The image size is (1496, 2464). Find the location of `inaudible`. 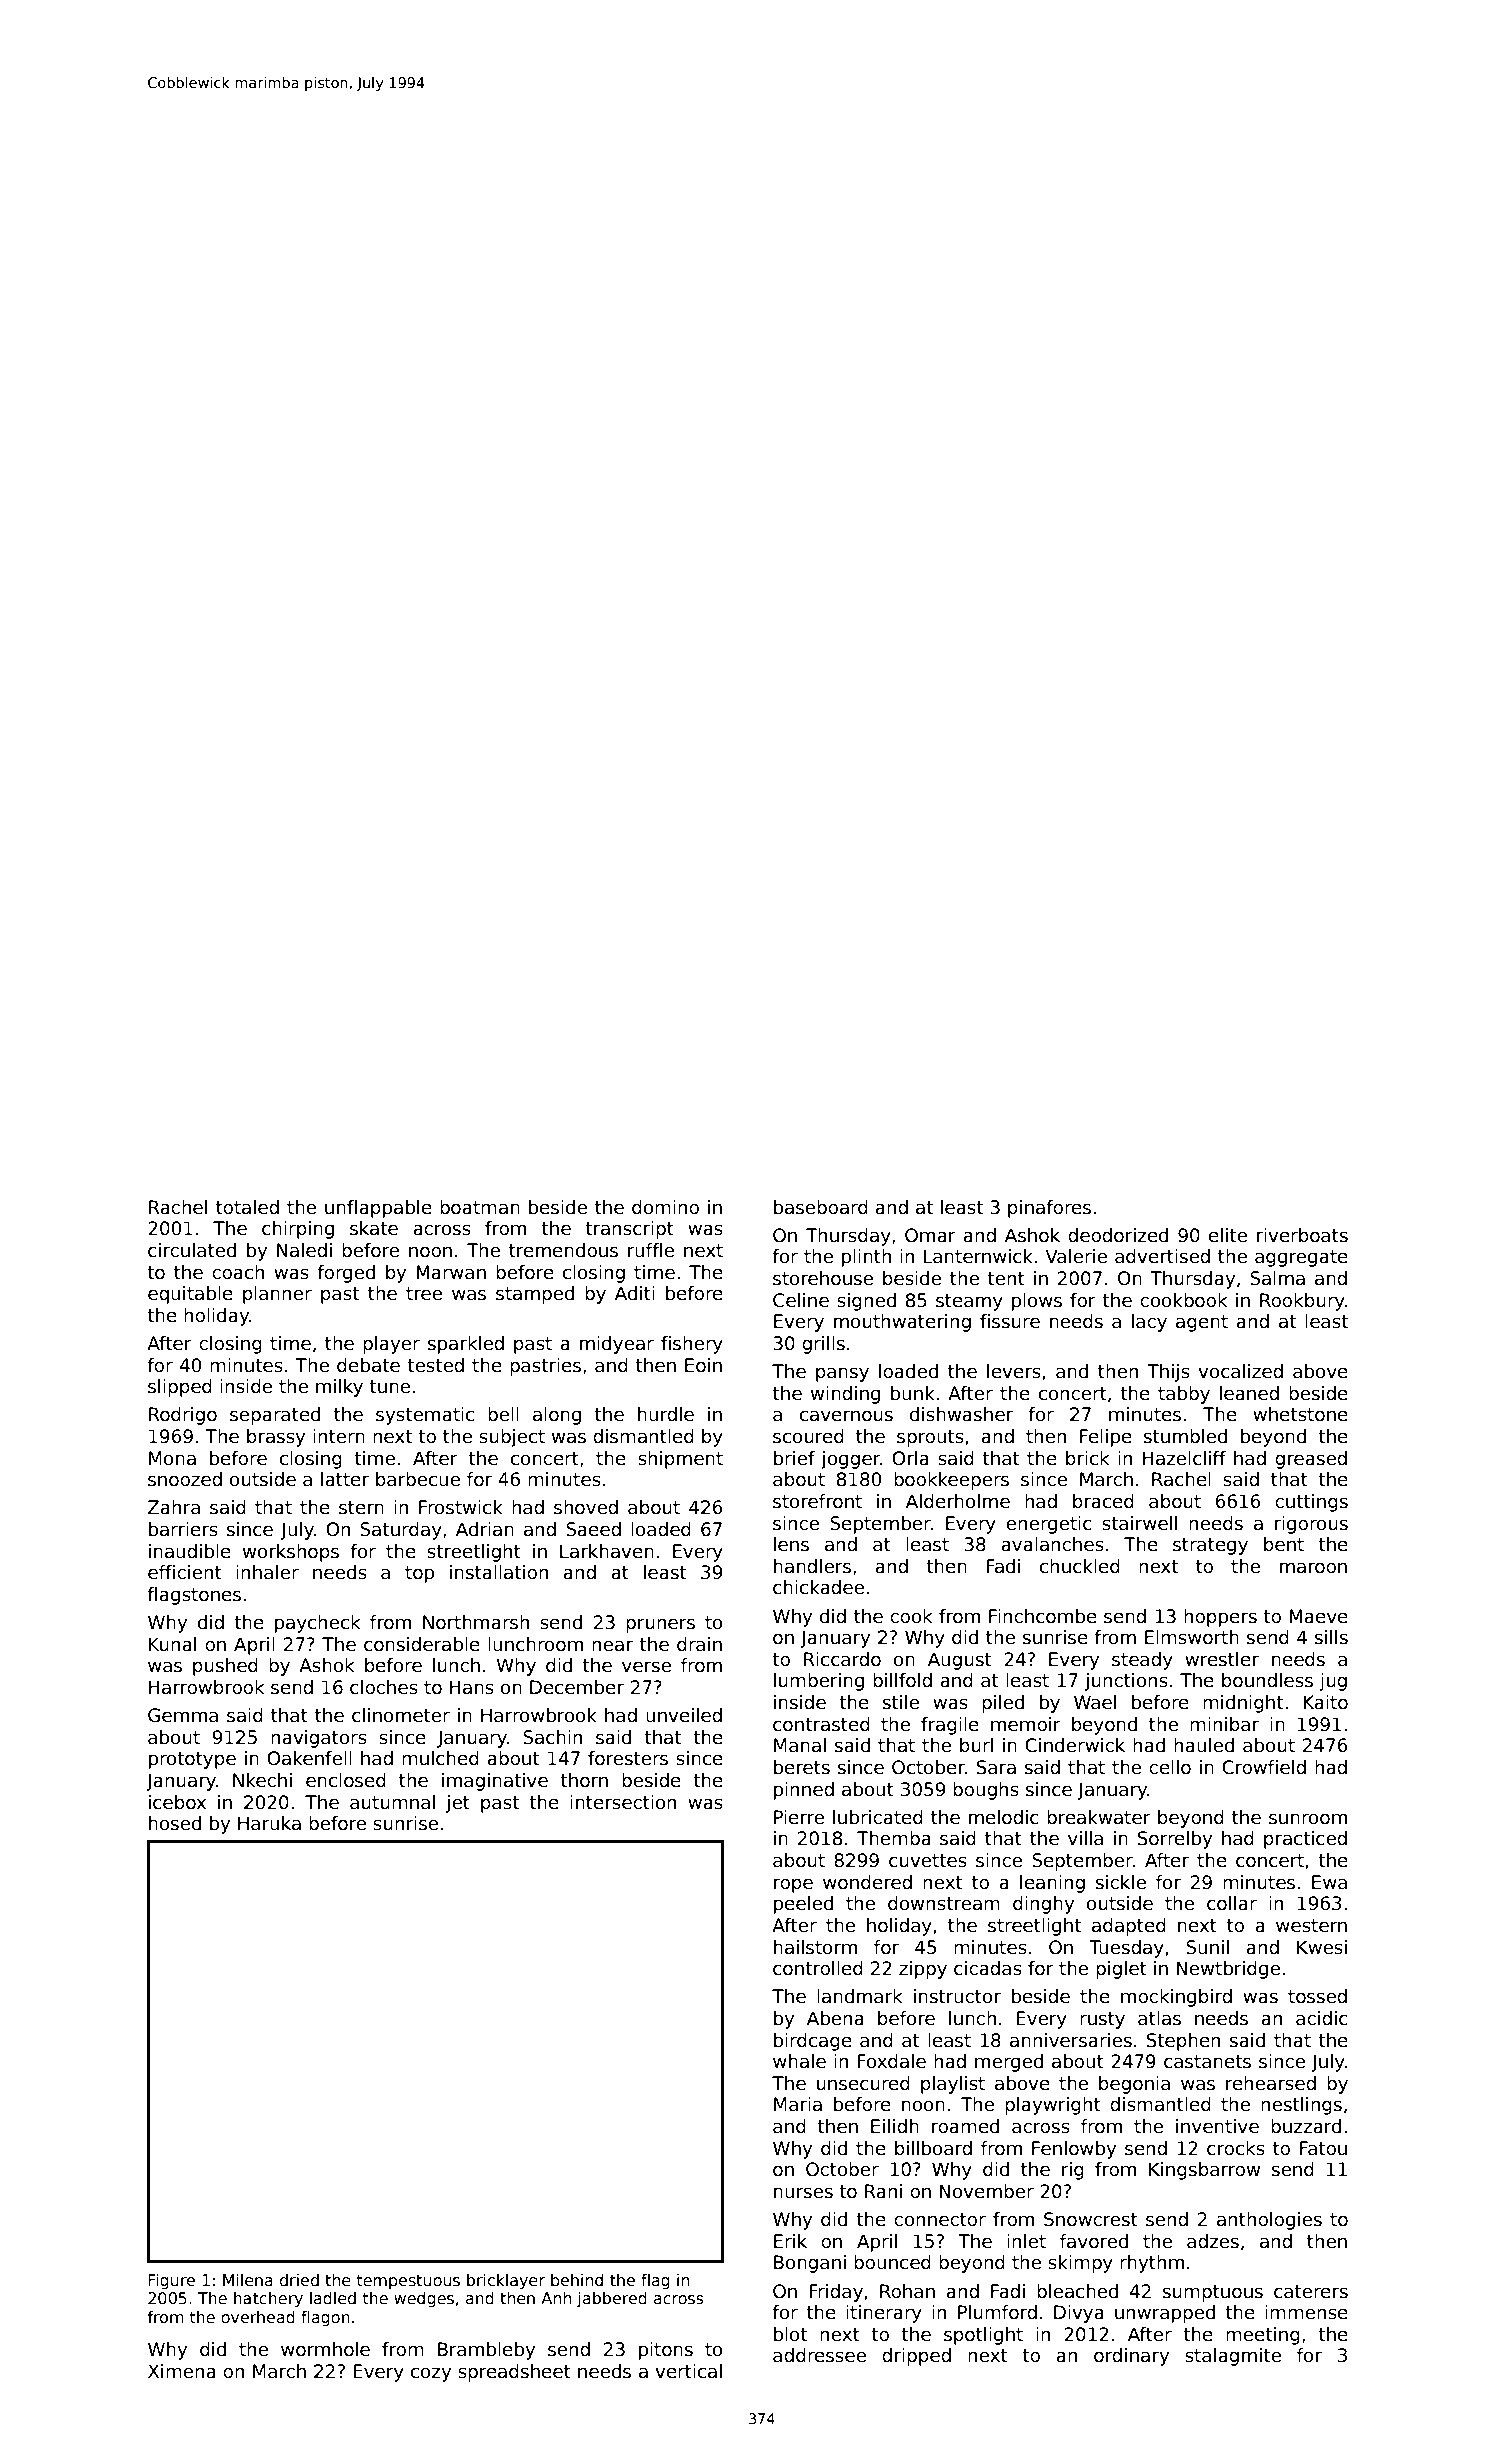

inaudible is located at coordinates (190, 1551).
